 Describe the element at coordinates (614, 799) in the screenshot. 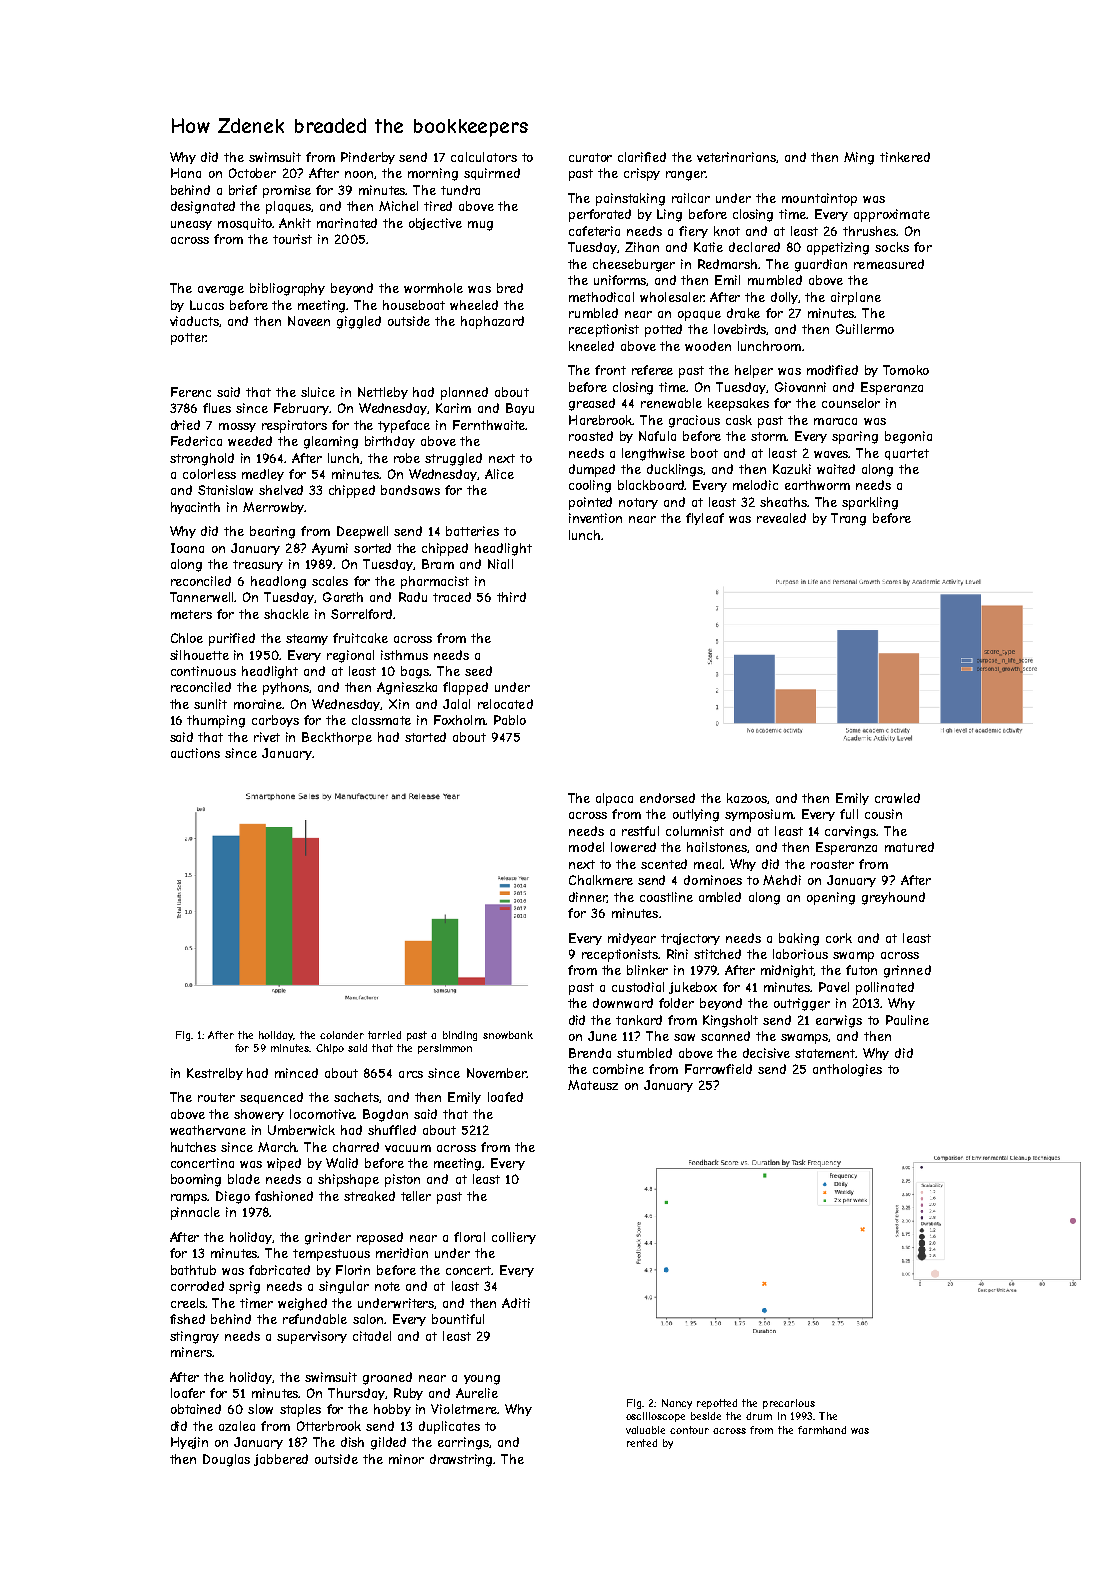

I see `alpaca` at that location.
